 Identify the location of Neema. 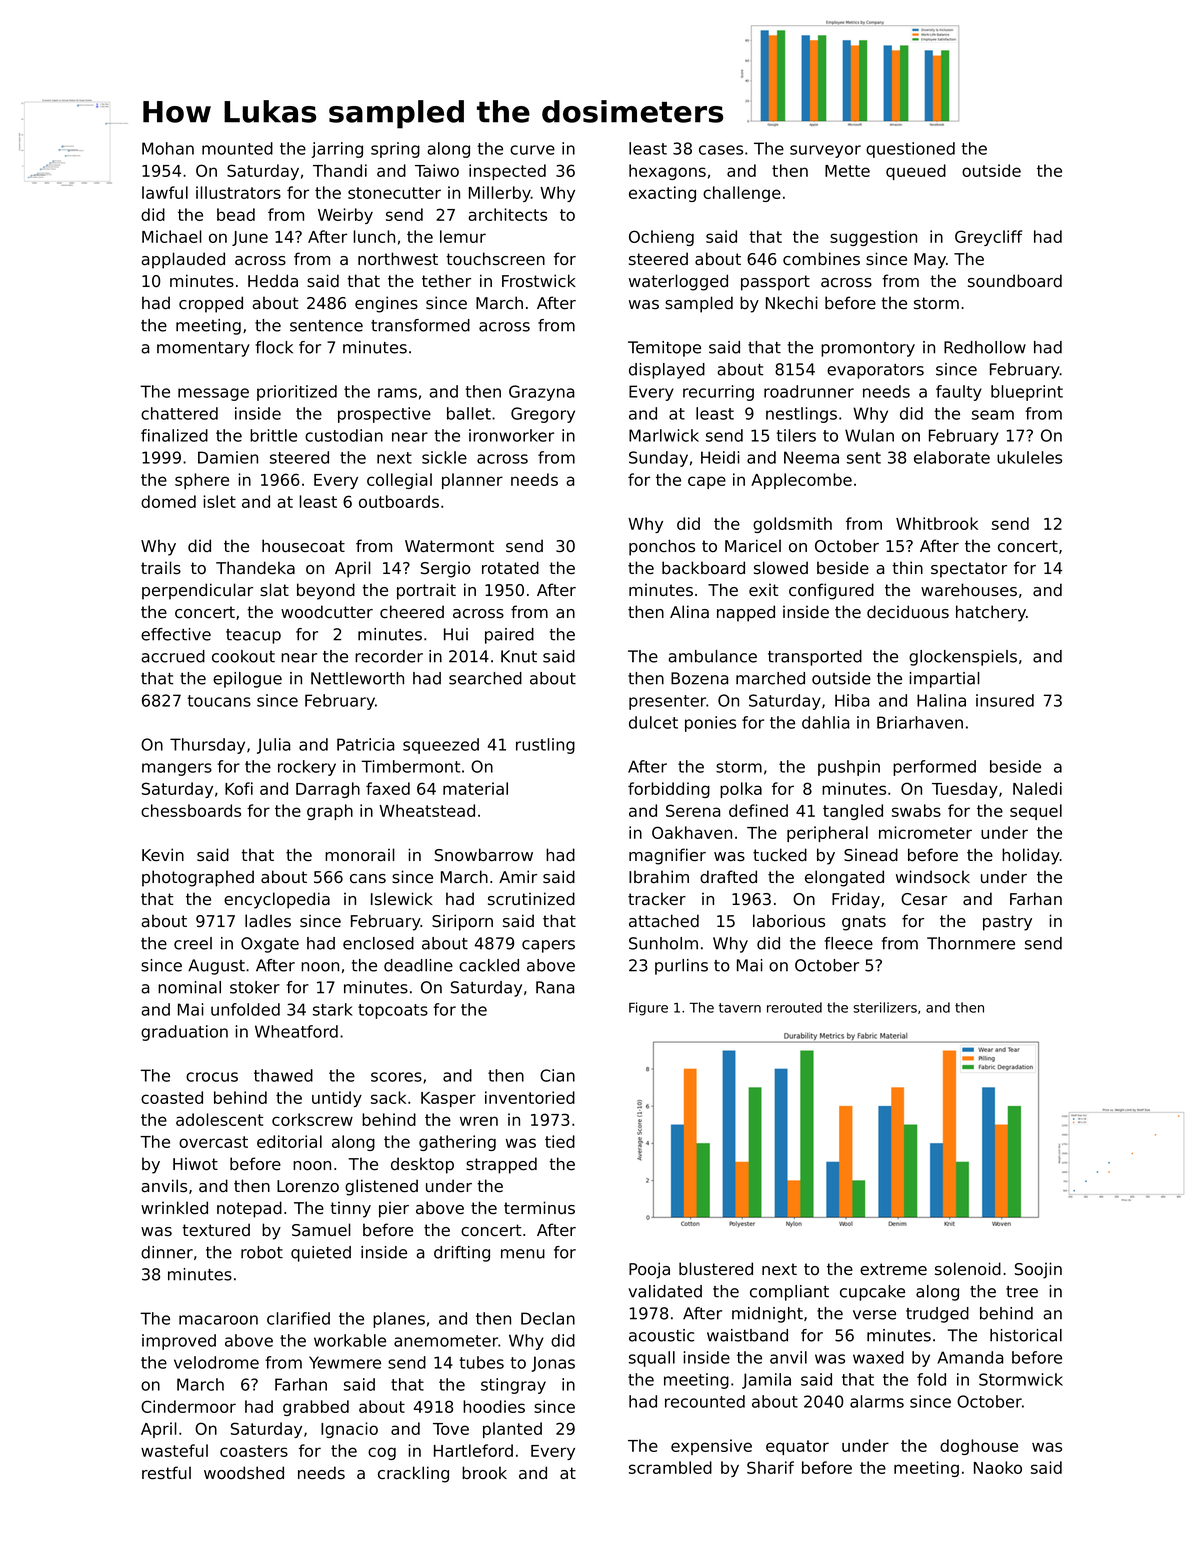
(811, 457).
